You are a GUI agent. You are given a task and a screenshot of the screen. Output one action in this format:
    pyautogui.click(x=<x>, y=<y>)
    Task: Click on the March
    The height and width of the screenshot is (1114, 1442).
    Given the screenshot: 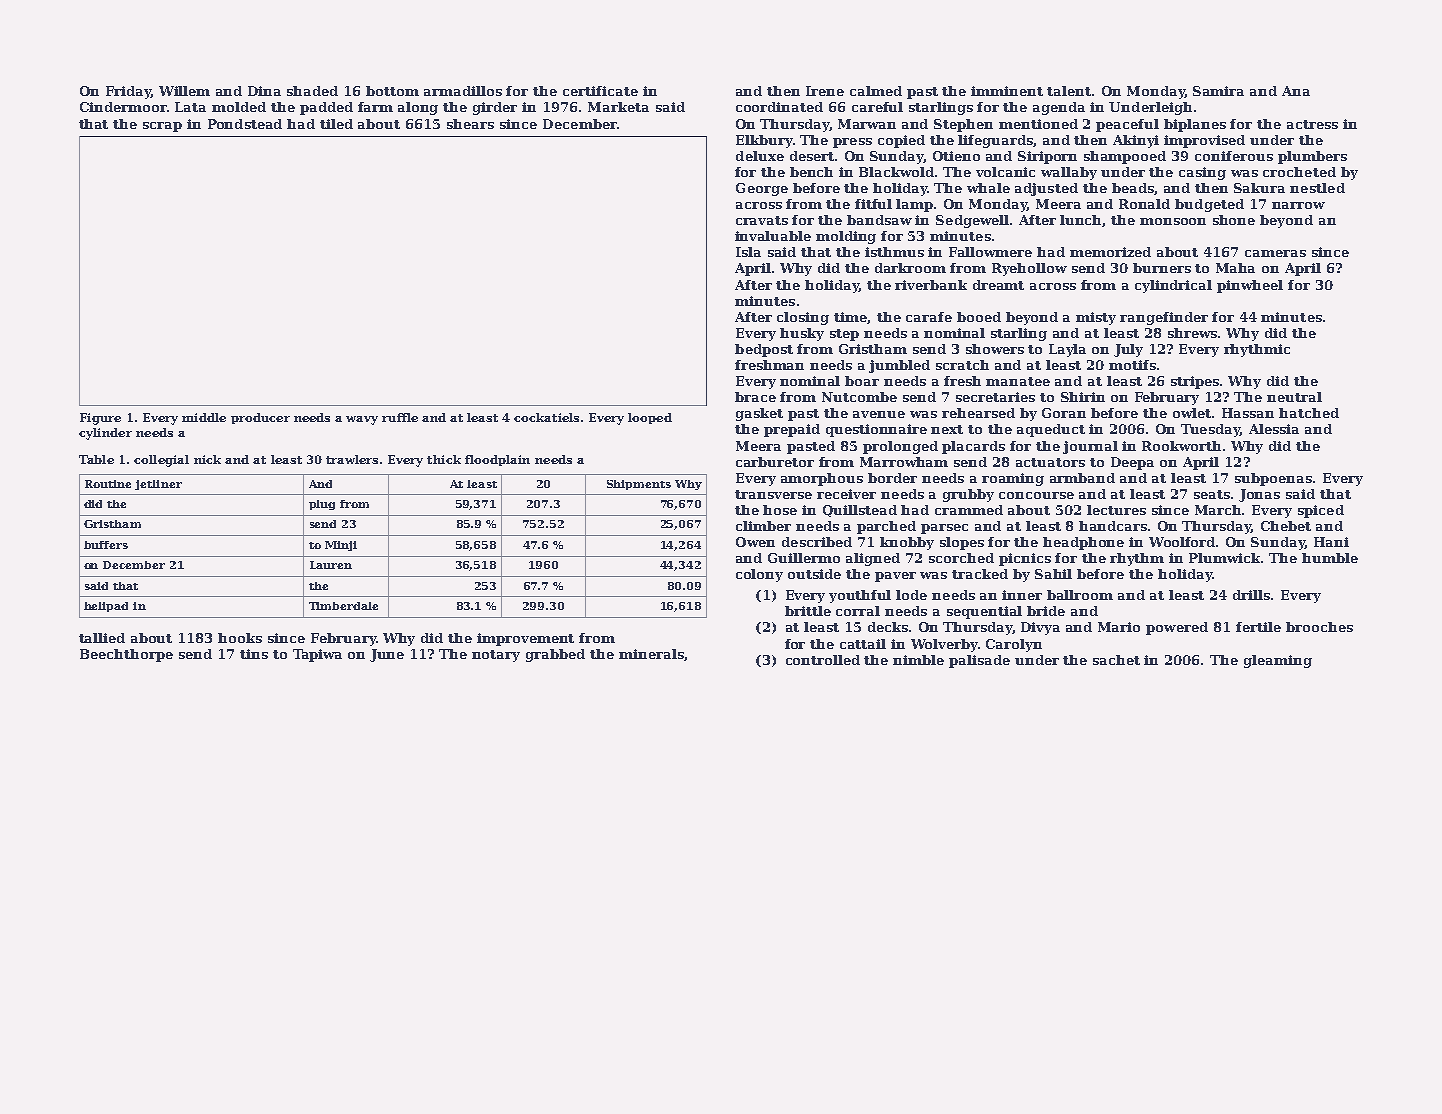 What is the action you would take?
    pyautogui.click(x=1219, y=510)
